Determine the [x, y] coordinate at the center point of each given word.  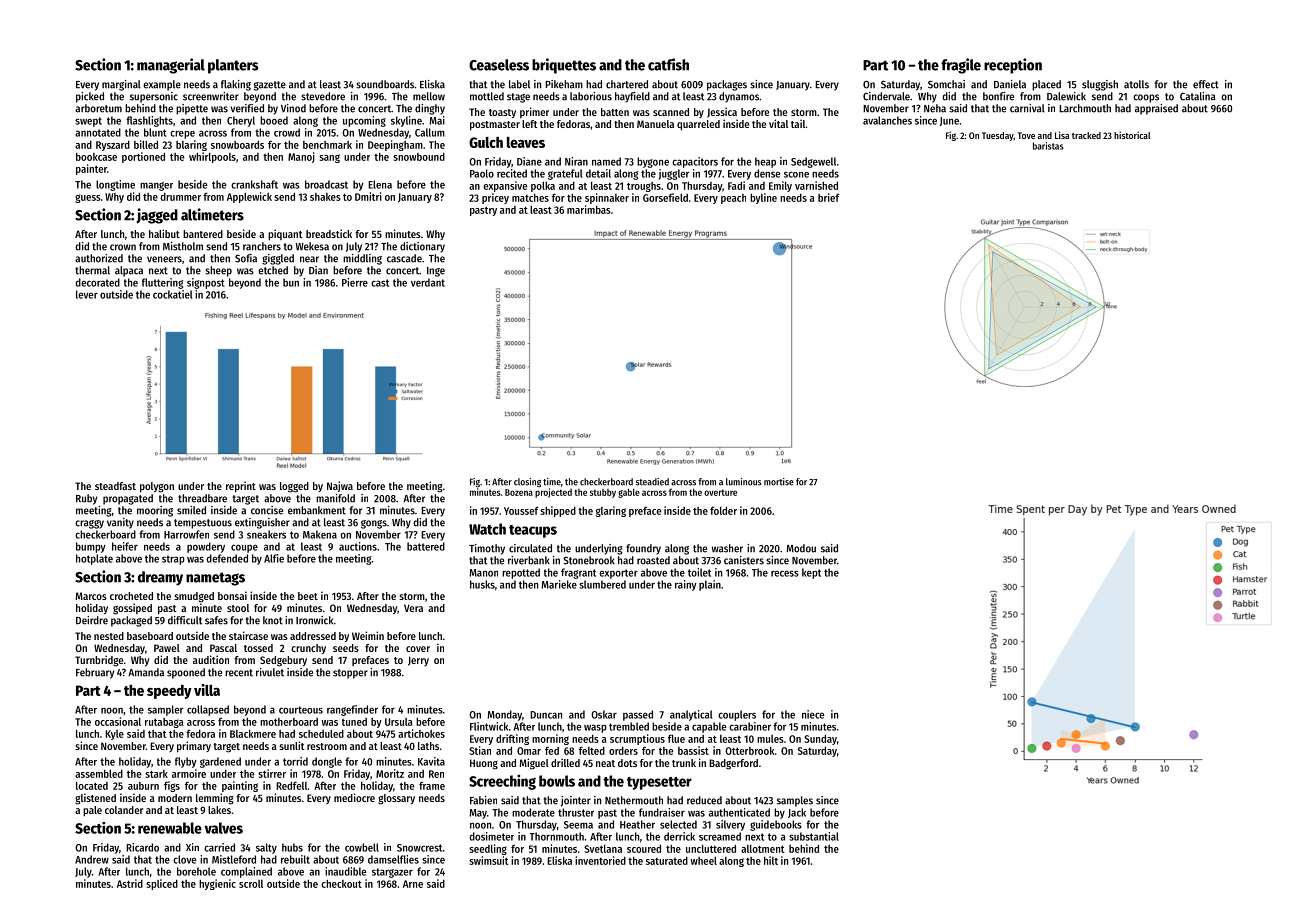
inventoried [600, 860]
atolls [1136, 84]
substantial [814, 836]
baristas [1048, 146]
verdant [428, 282]
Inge [436, 272]
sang [329, 158]
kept [811, 573]
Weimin [368, 635]
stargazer [392, 873]
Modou [801, 548]
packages [727, 85]
